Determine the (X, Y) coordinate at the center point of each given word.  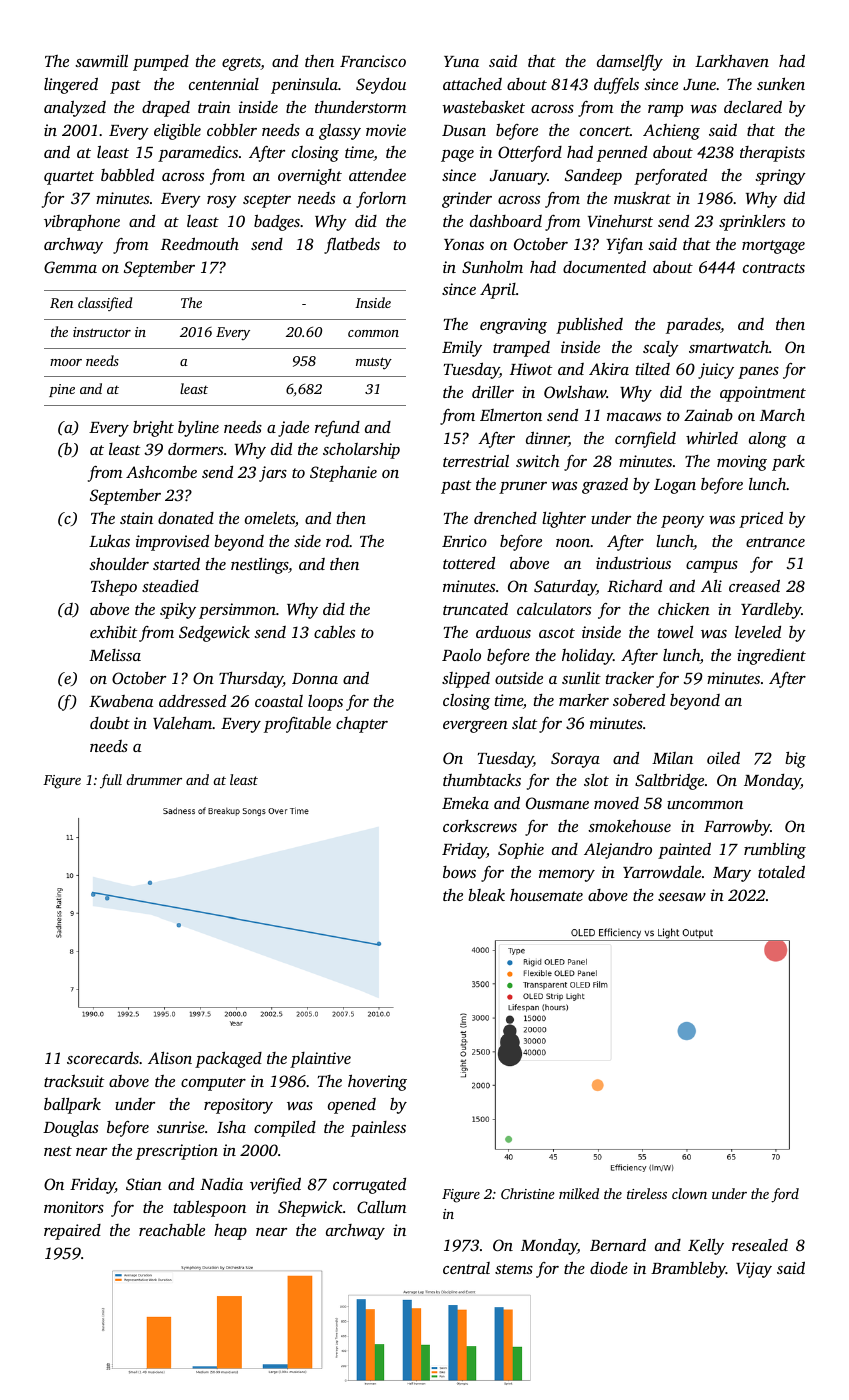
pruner (523, 488)
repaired (72, 1232)
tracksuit (74, 1080)
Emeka (465, 802)
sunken (781, 83)
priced (761, 520)
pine (62, 390)
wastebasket (483, 106)
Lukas (109, 540)
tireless (647, 1193)
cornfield (645, 440)
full (111, 781)
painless (378, 1129)
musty (374, 363)
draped (166, 109)
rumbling (775, 850)
